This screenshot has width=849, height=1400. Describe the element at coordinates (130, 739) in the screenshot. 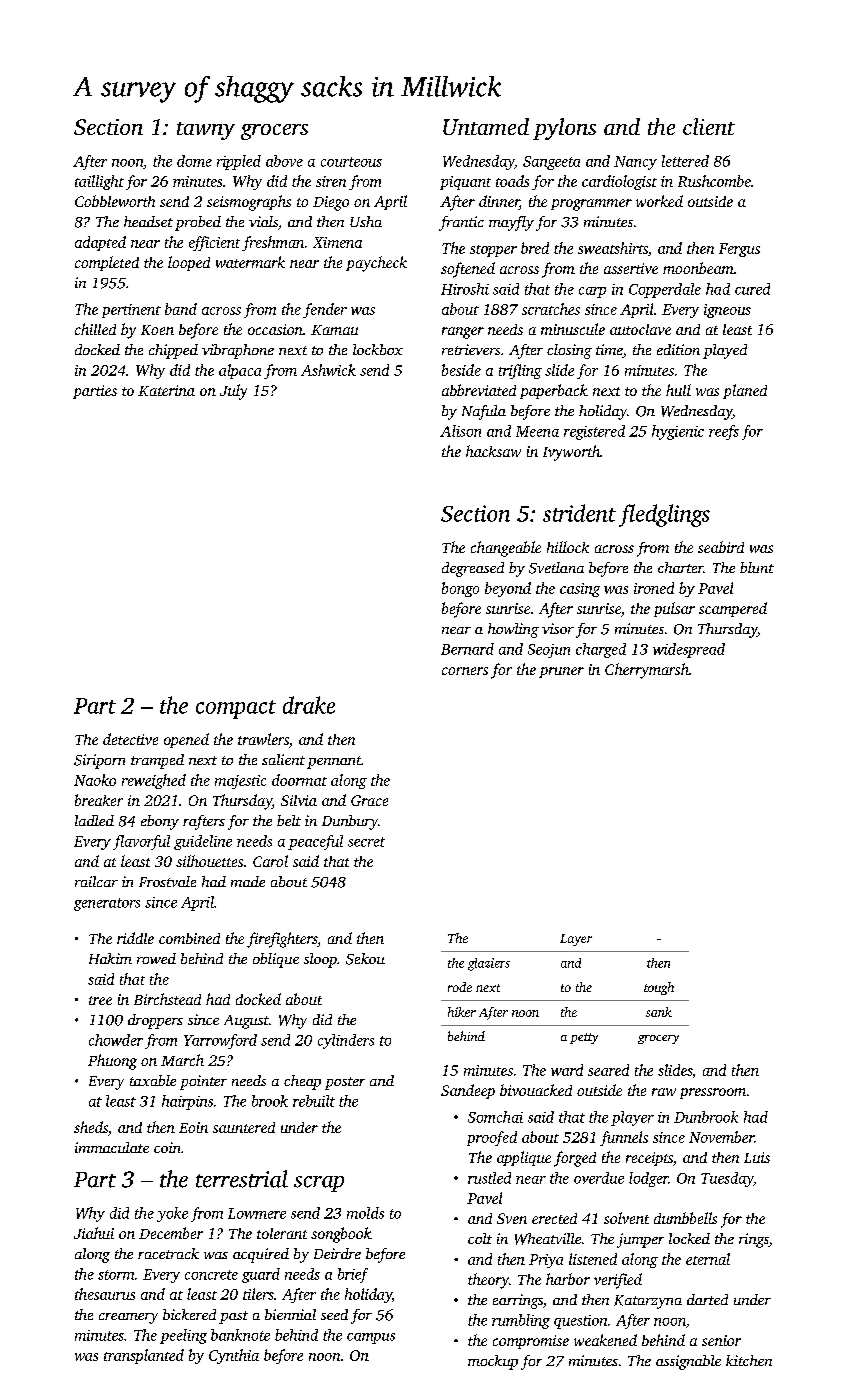

I see `detective` at that location.
